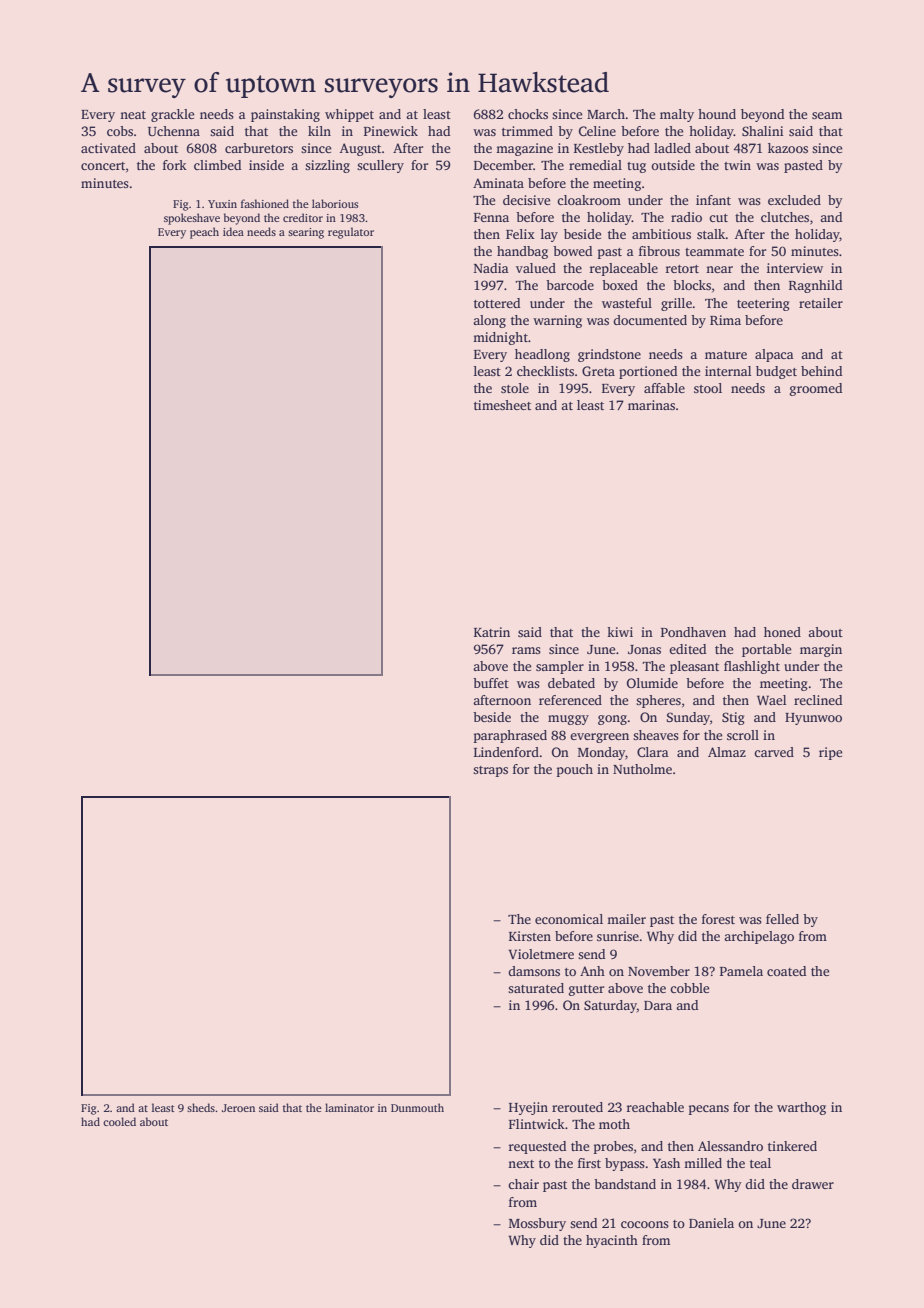 The width and height of the document is (924, 1308). Describe the element at coordinates (204, 233) in the document. I see `peach` at that location.
